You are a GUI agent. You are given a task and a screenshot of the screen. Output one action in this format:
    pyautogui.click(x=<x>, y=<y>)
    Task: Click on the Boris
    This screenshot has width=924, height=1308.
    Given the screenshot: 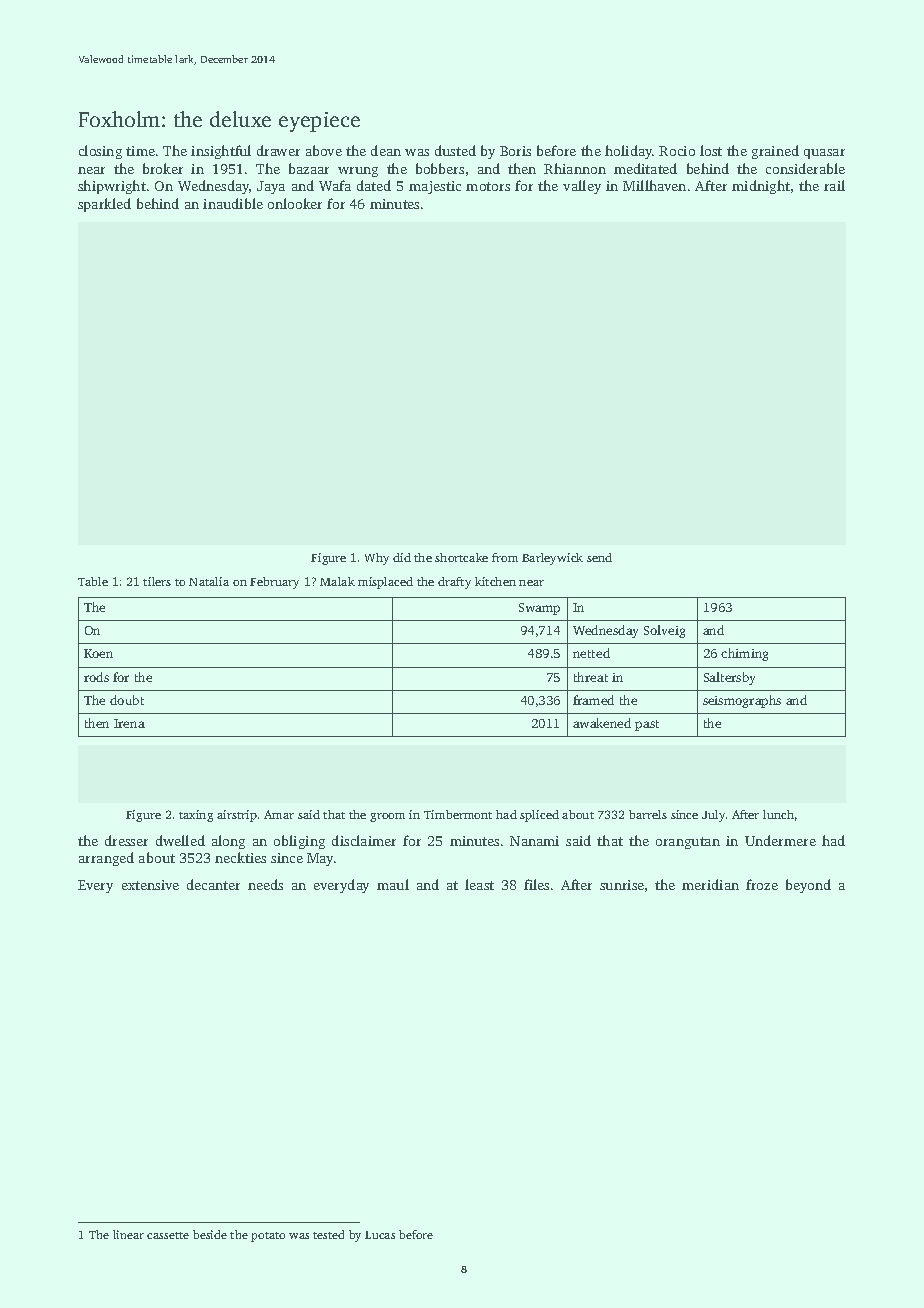 What is the action you would take?
    pyautogui.click(x=515, y=151)
